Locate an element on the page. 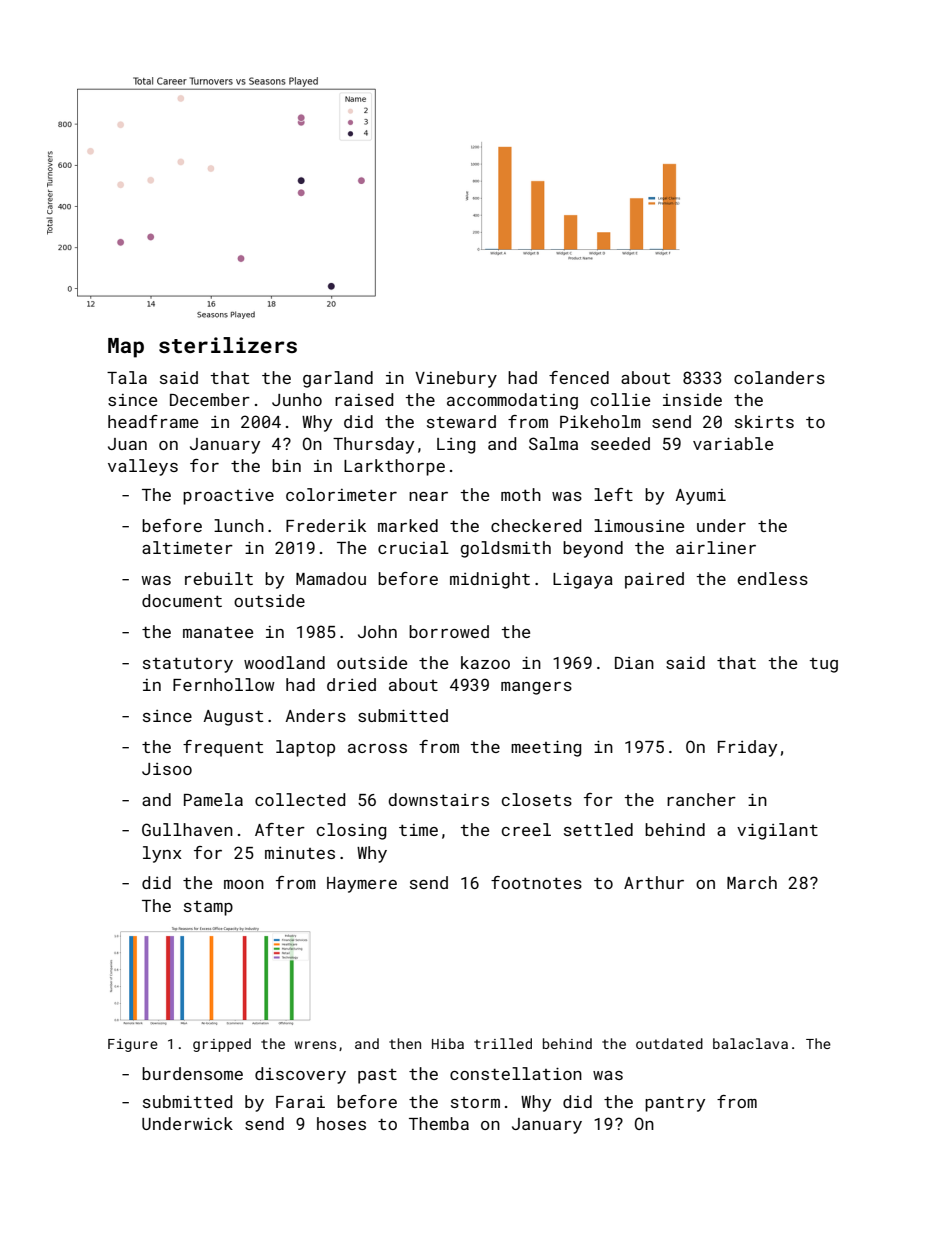  Map is located at coordinates (126, 348).
